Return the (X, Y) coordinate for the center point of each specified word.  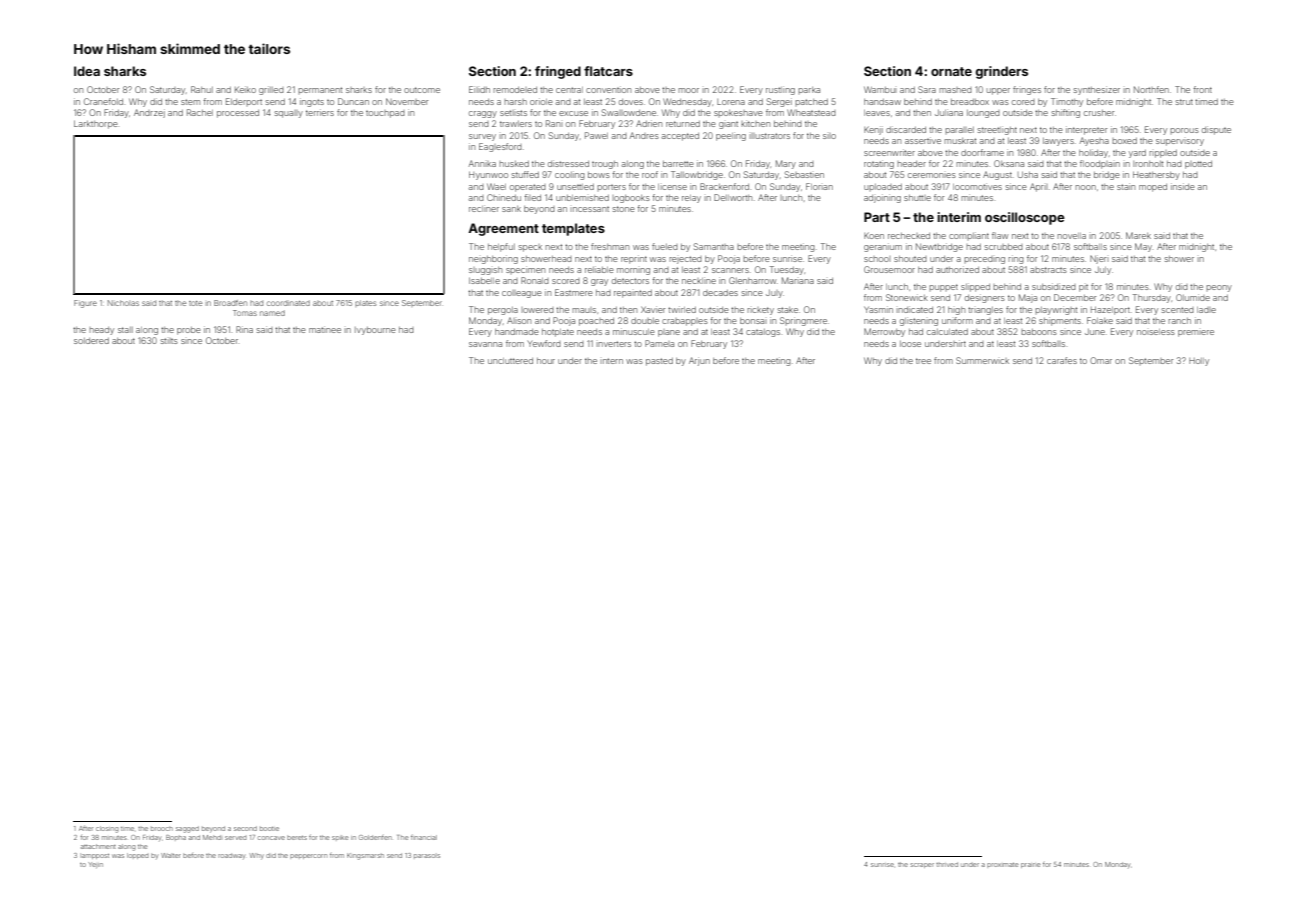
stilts (169, 341)
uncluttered (510, 361)
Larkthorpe (95, 124)
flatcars (608, 71)
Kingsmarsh (365, 856)
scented (1178, 310)
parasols (427, 856)
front (1202, 89)
